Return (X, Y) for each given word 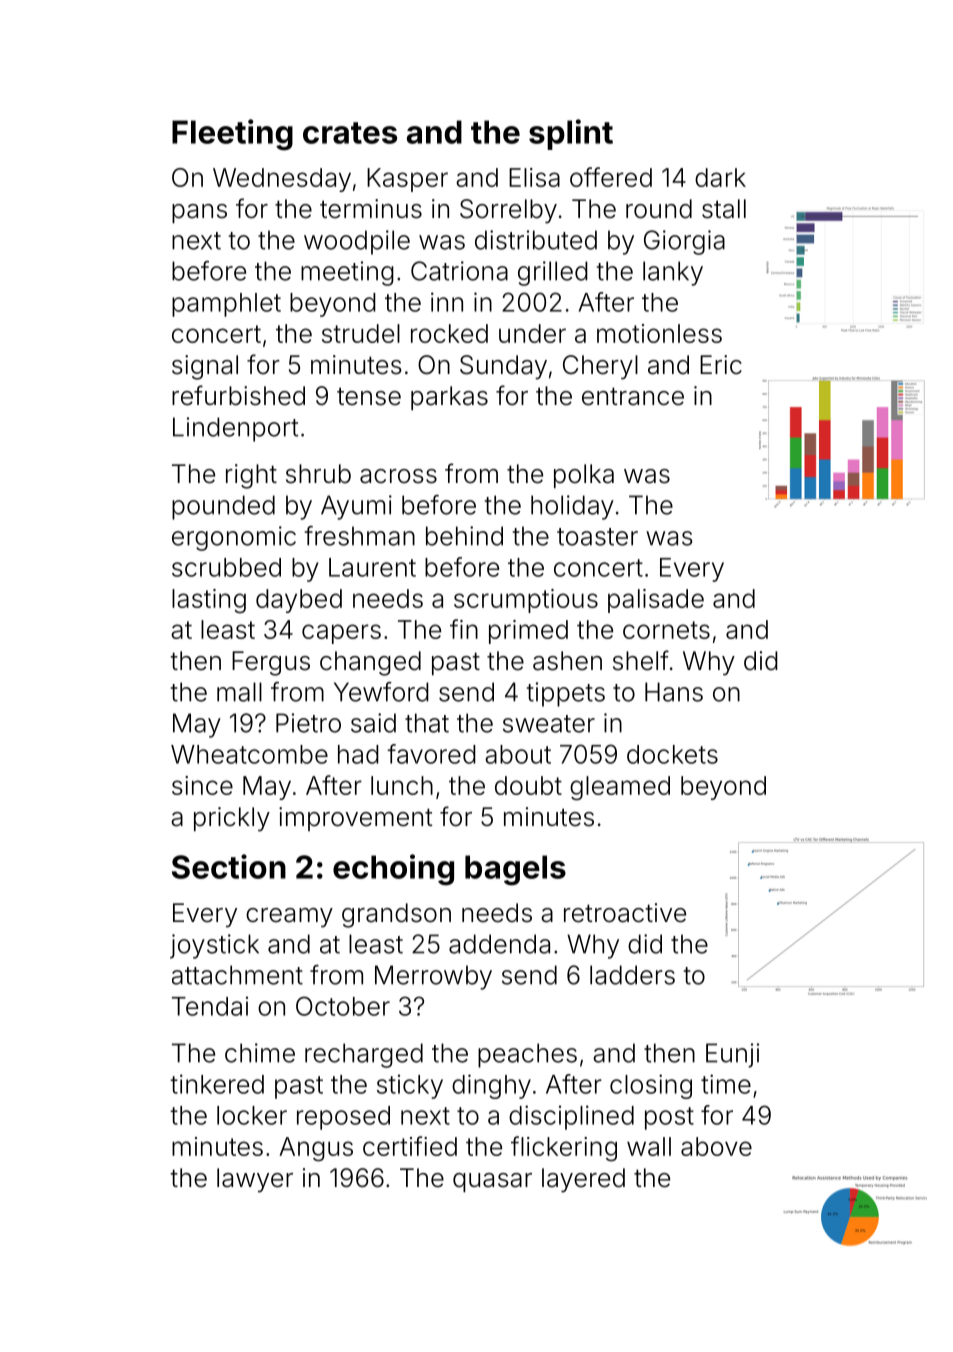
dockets (672, 754)
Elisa (534, 177)
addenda (499, 944)
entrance (633, 396)
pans (199, 213)
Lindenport (235, 429)
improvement (356, 819)
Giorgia (684, 242)
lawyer (255, 1180)
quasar (492, 1182)
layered (583, 1180)
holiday (572, 507)
